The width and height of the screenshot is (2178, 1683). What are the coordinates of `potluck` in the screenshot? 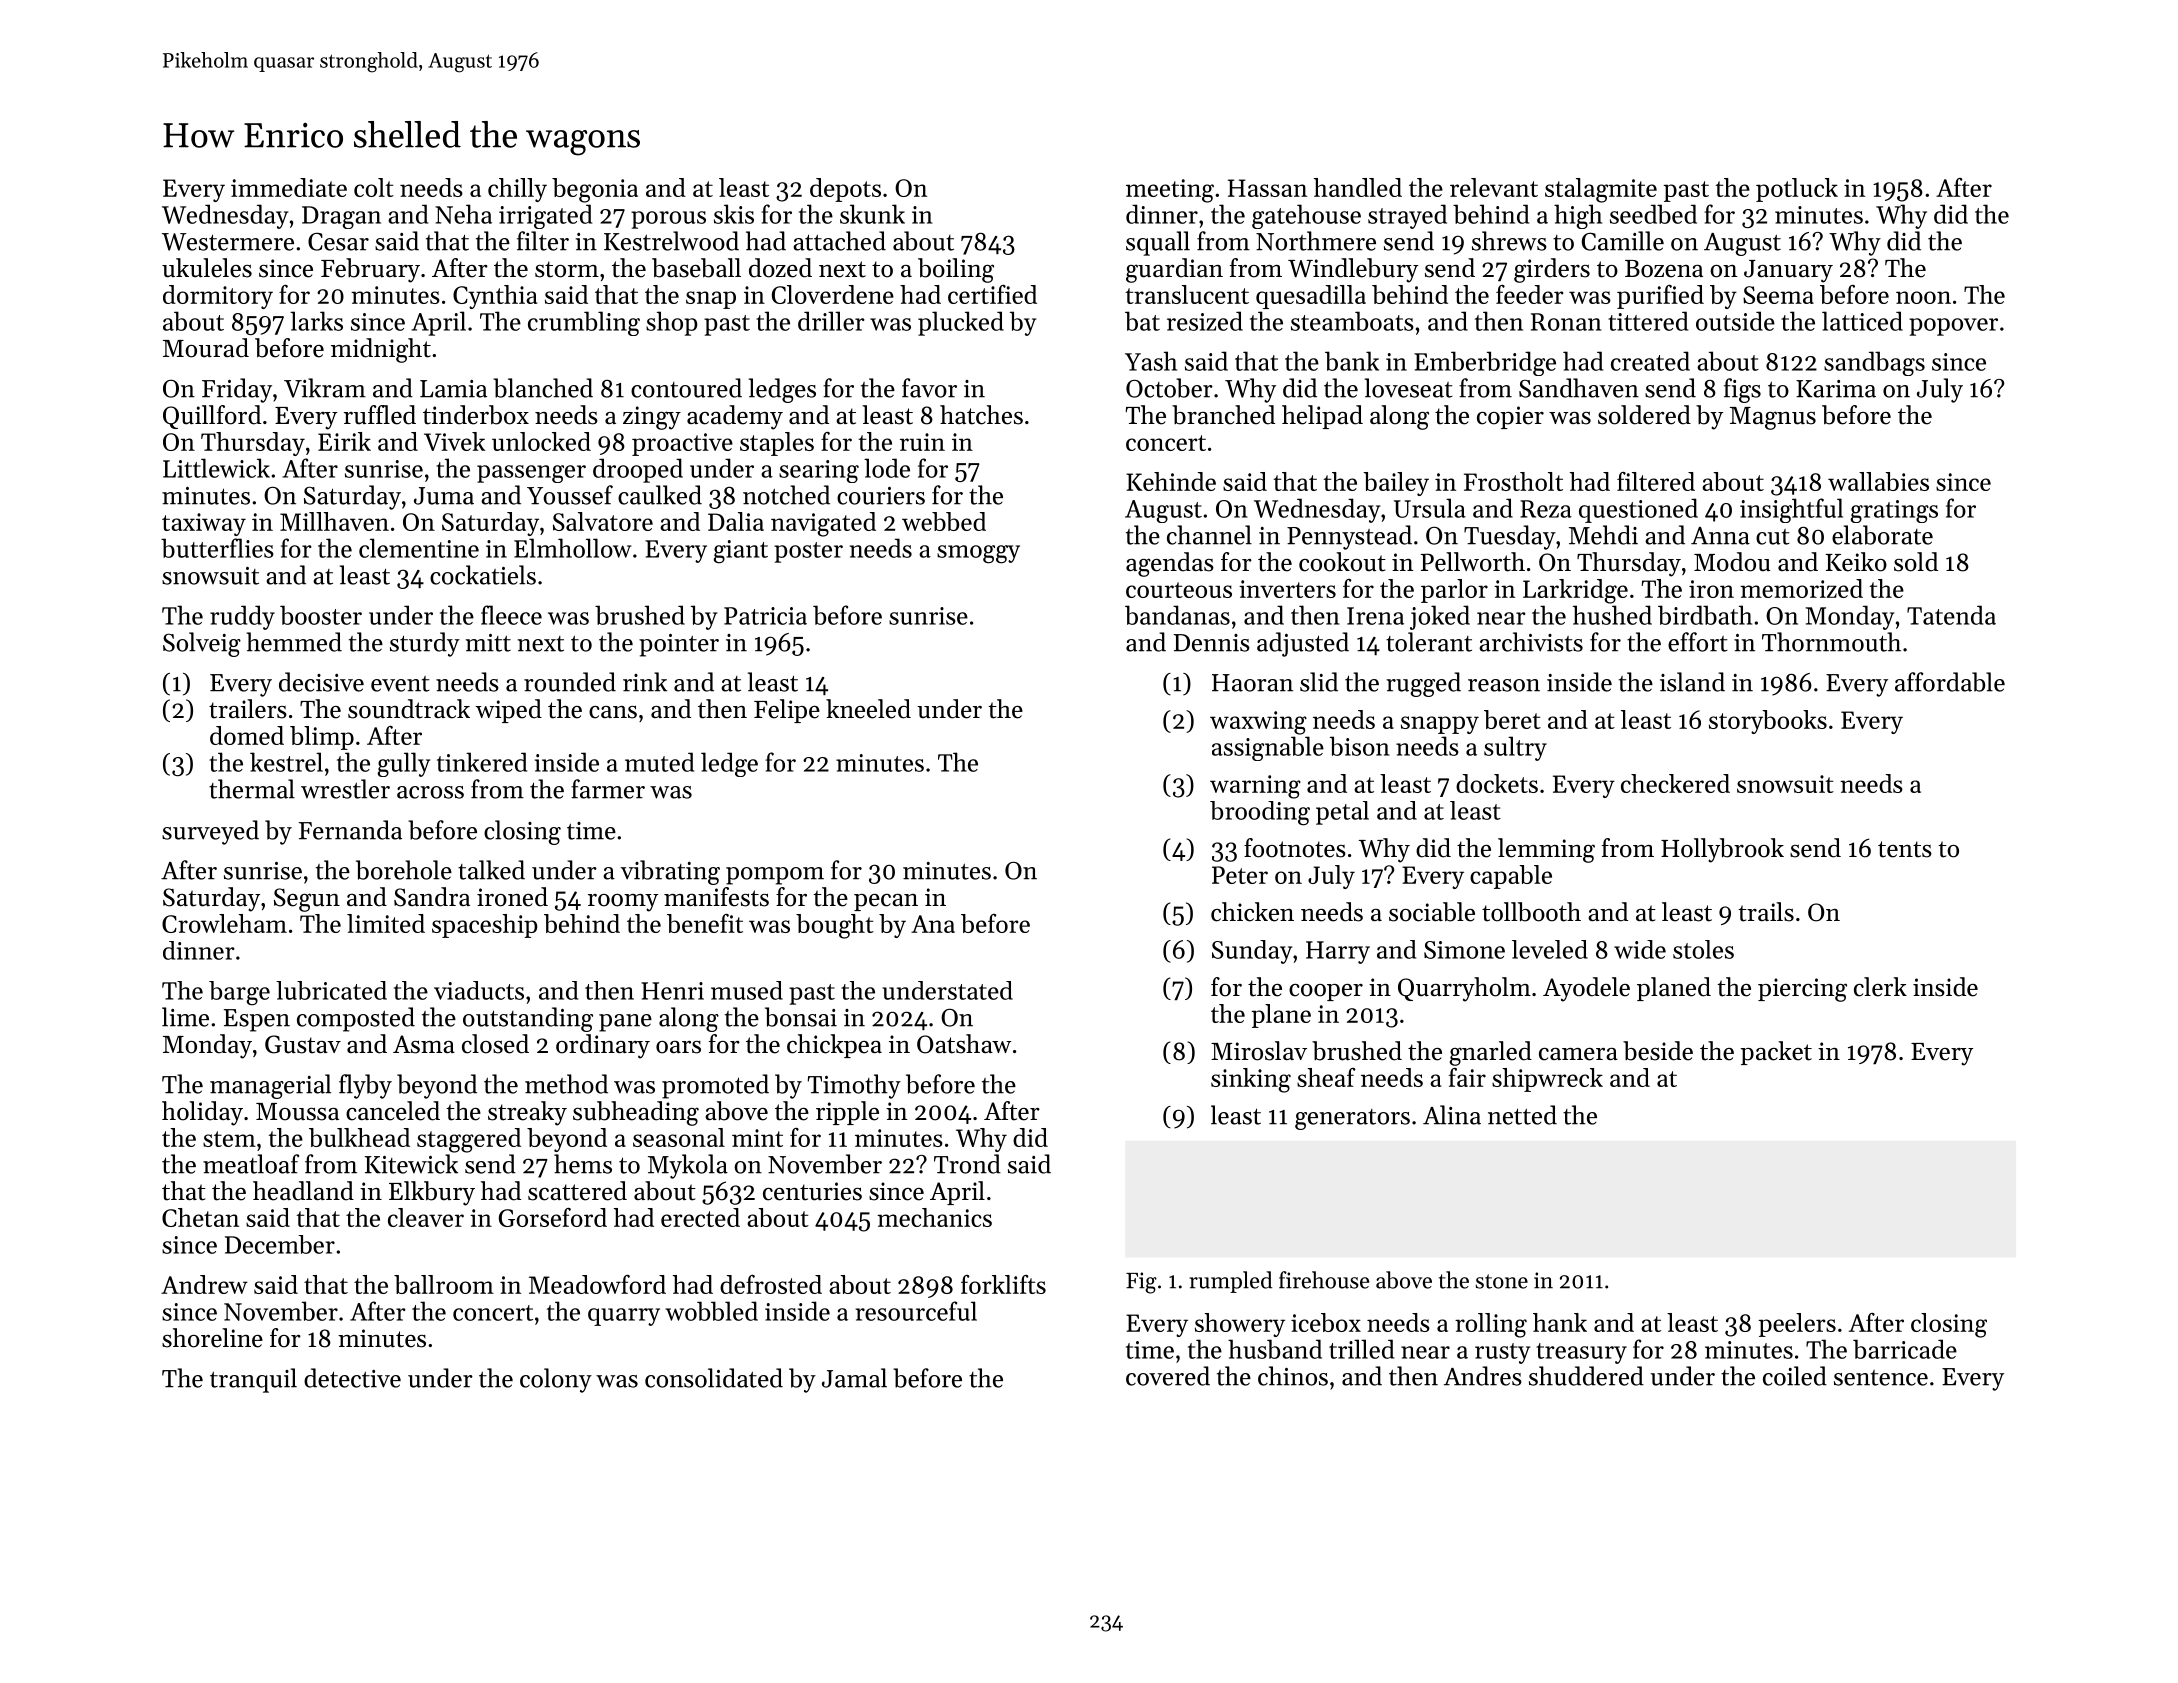 It's located at (1797, 190).
